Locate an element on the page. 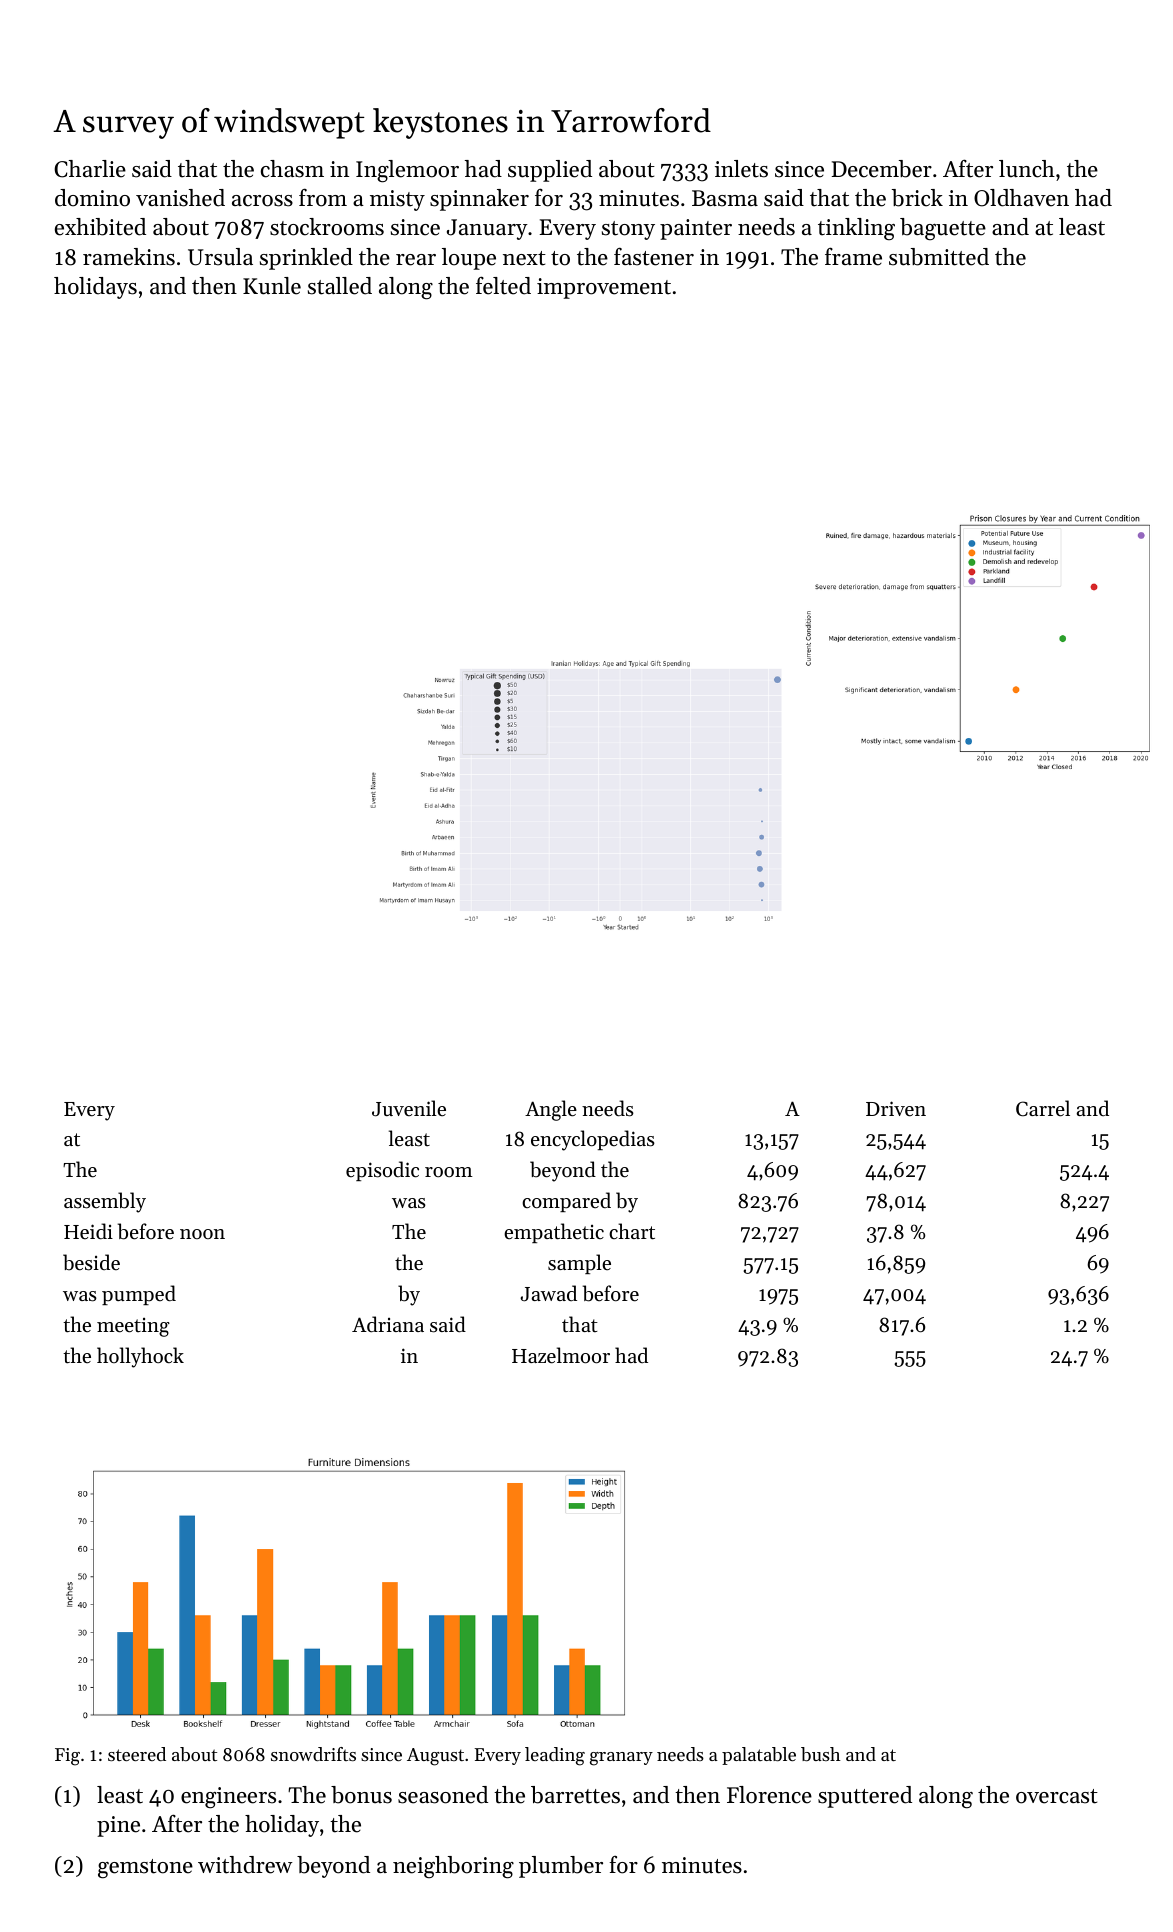 The image size is (1173, 1932). Jawad is located at coordinates (548, 1293).
